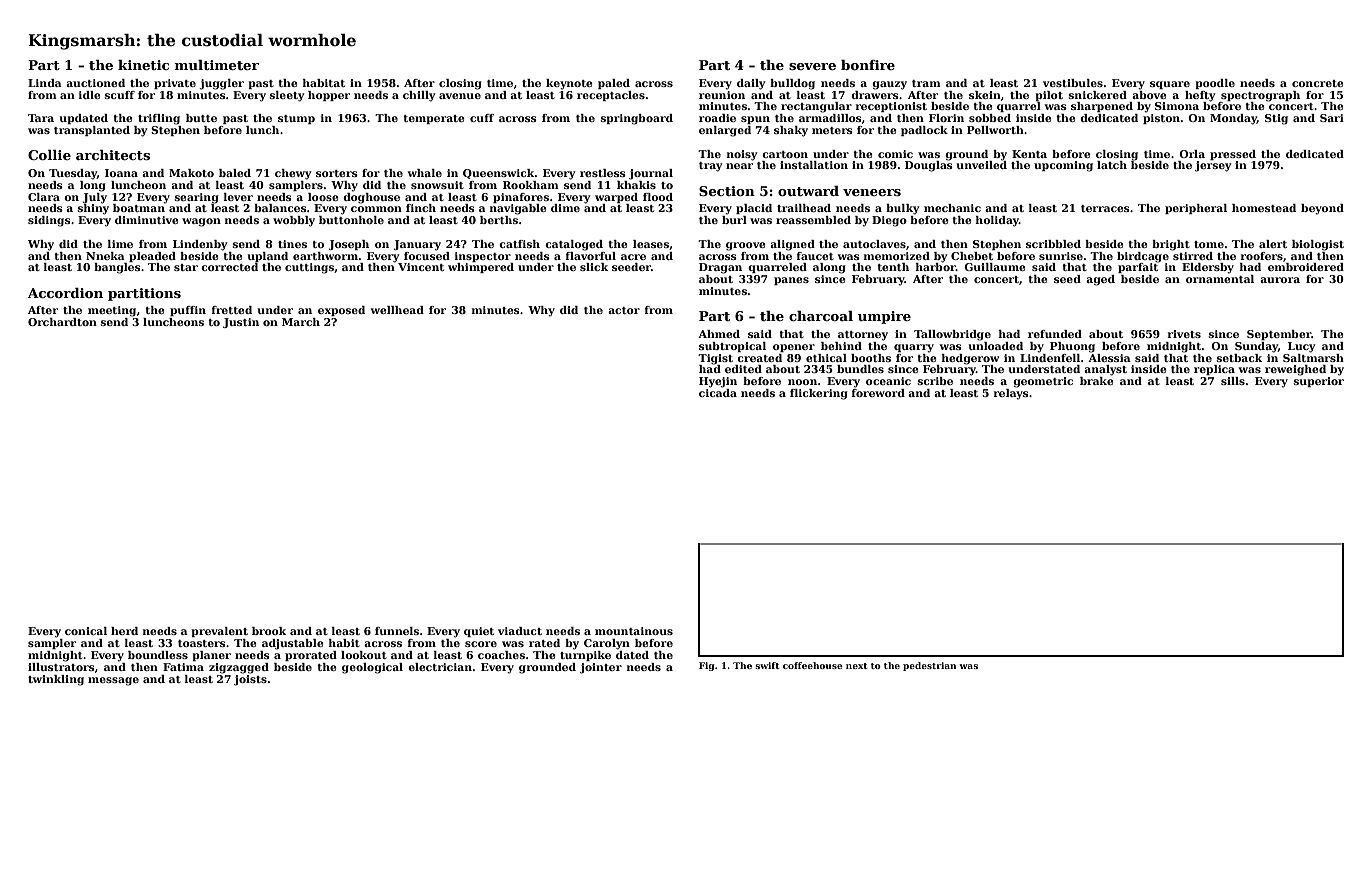  Describe the element at coordinates (1105, 208) in the document. I see `terraces` at that location.
